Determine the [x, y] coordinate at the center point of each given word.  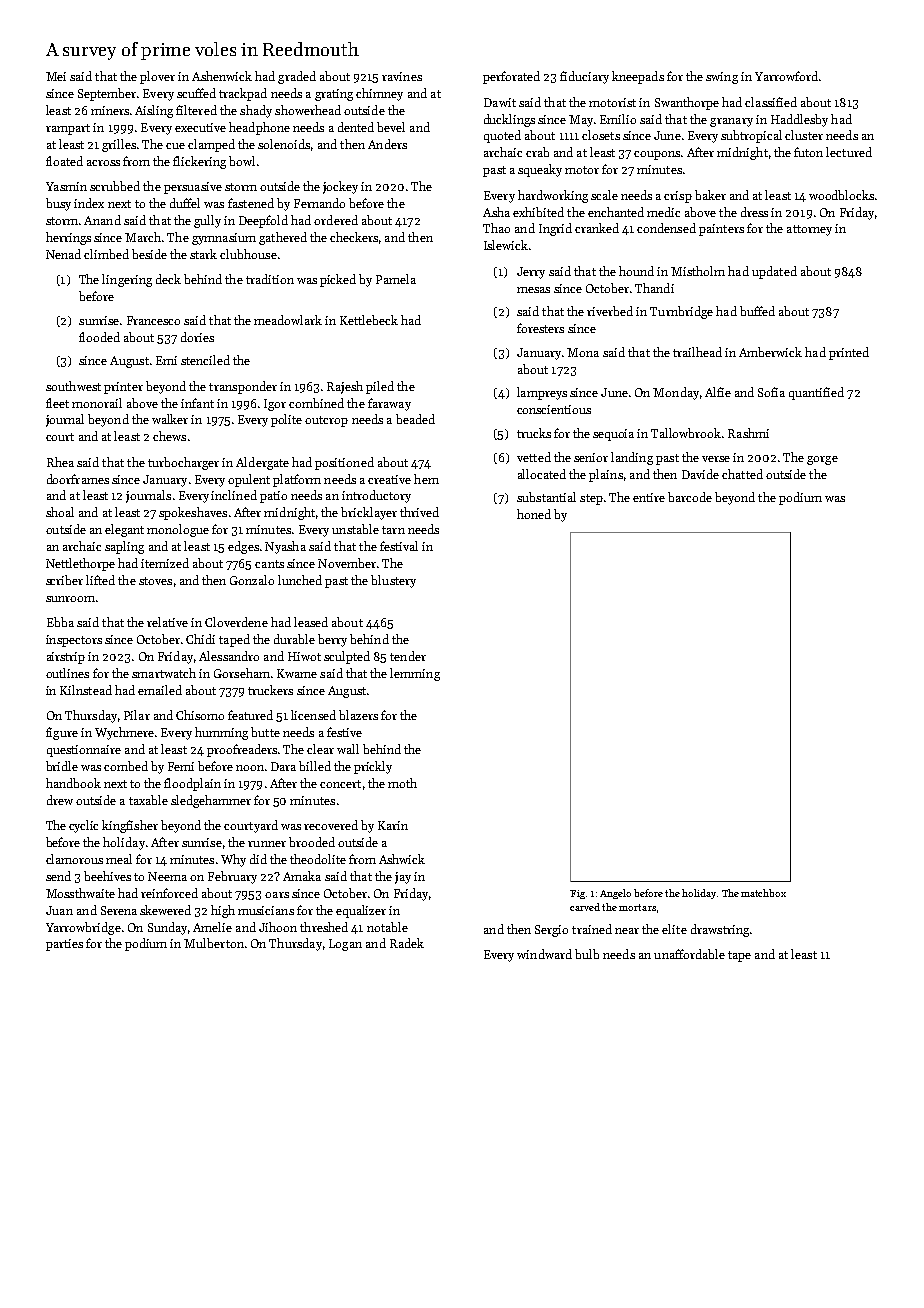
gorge [822, 460]
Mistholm [698, 271]
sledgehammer [211, 801]
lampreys [542, 393]
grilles [119, 145]
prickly [373, 767]
